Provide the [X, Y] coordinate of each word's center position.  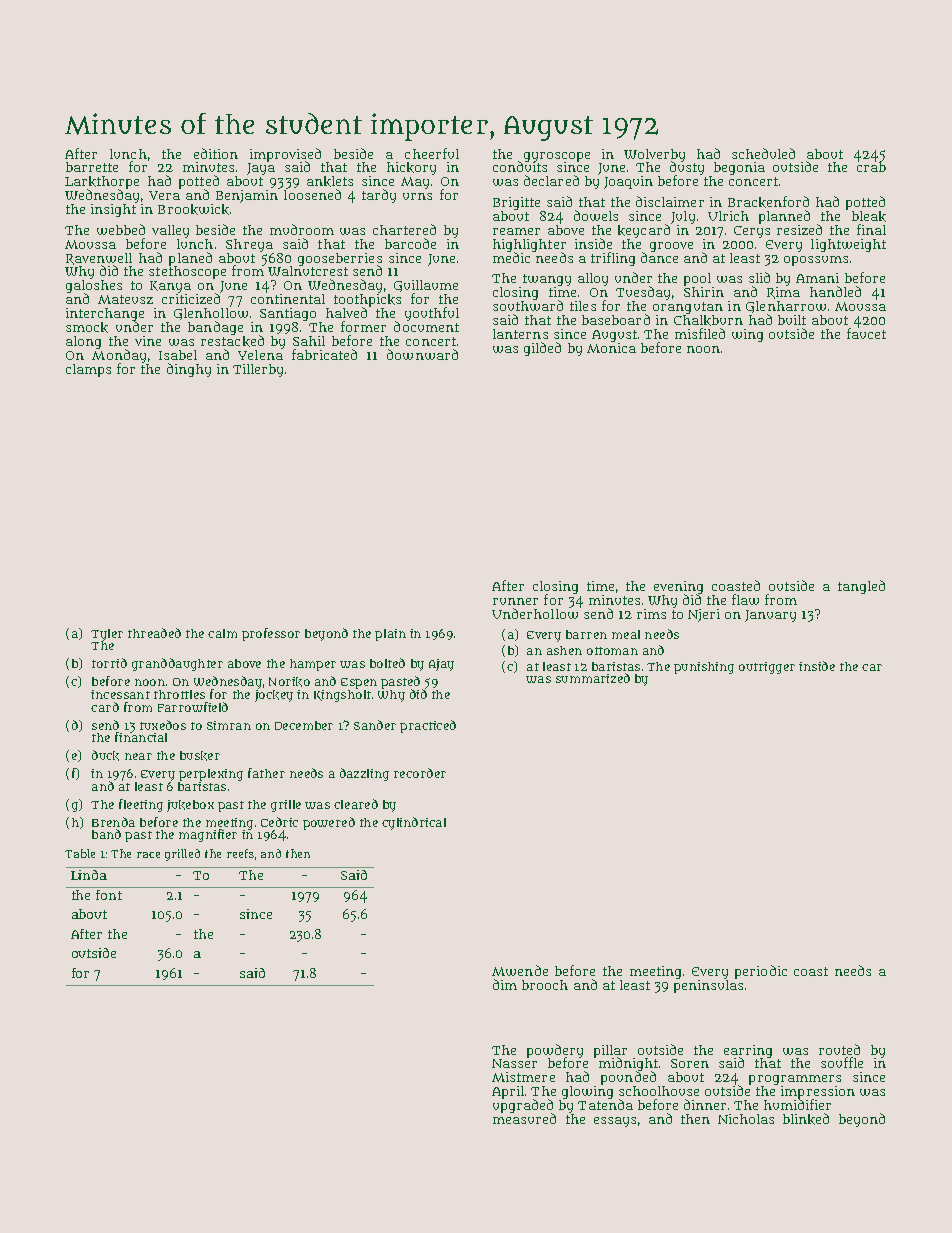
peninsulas [708, 986]
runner [515, 601]
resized [799, 229]
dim [505, 984]
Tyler [107, 635]
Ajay [441, 665]
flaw [745, 599]
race [148, 855]
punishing [704, 668]
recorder [420, 773]
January [770, 616]
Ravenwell [99, 259]
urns [417, 196]
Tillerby [258, 370]
